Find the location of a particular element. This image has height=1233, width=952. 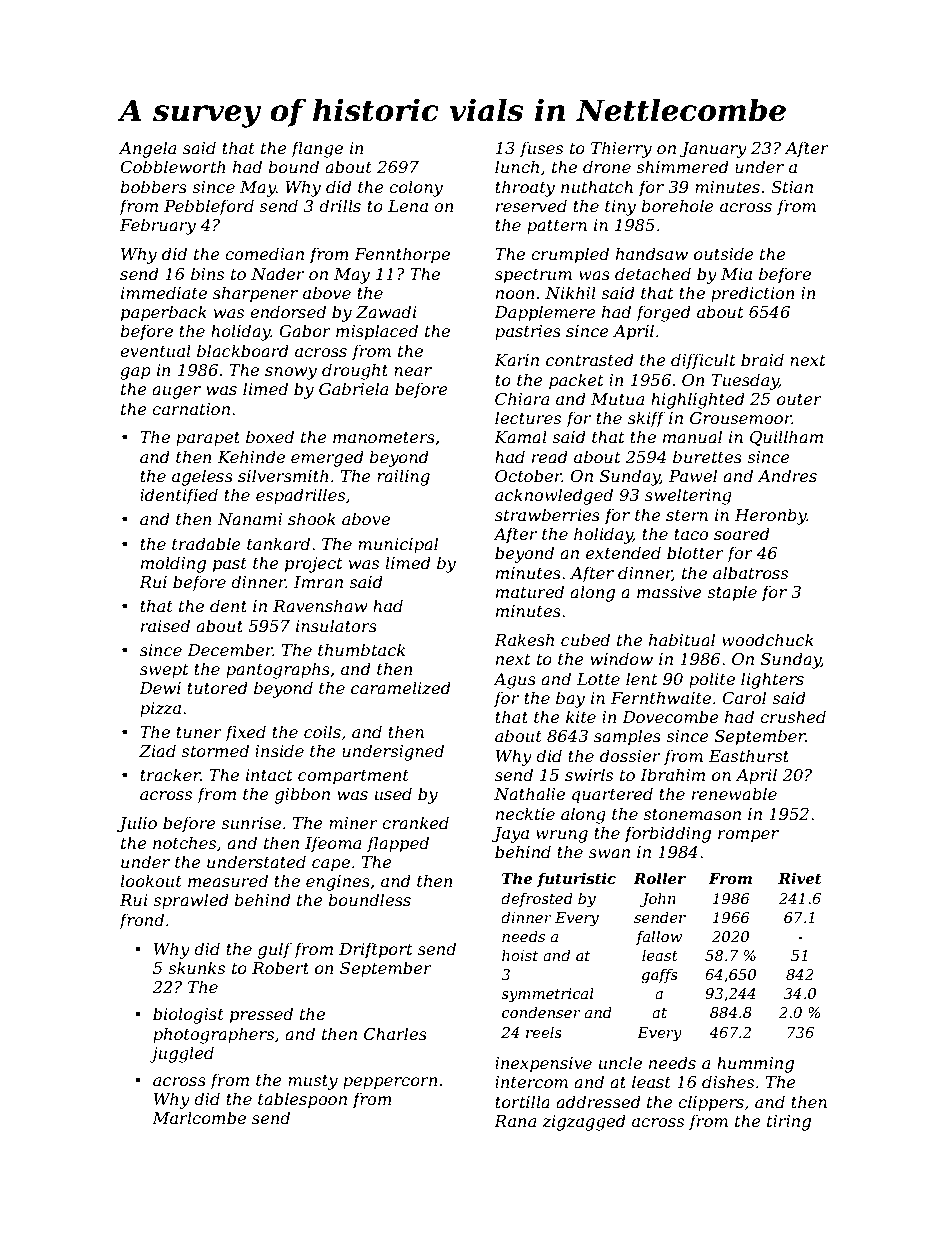

tablespoon is located at coordinates (302, 1100).
